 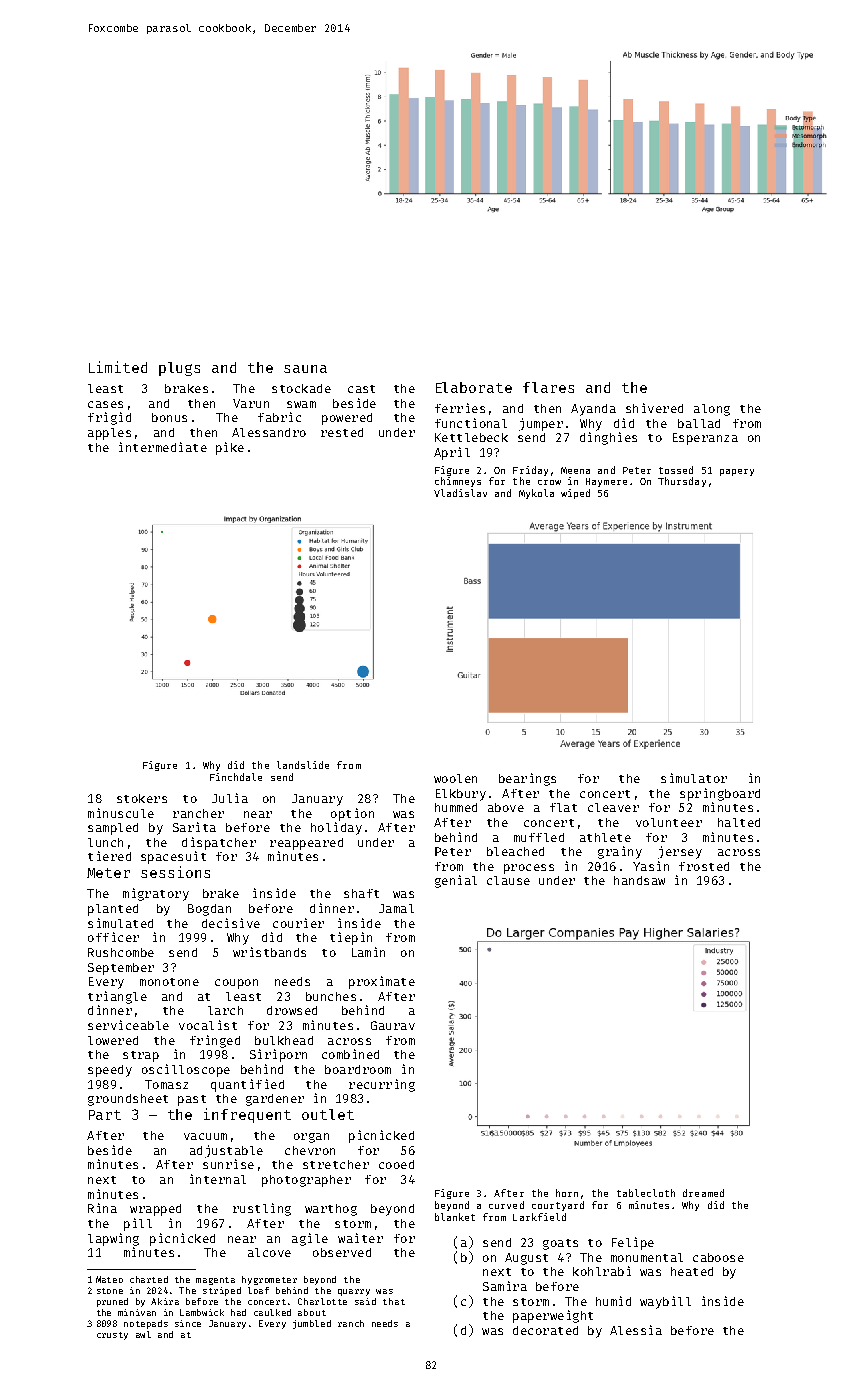 What do you see at coordinates (336, 828) in the screenshot?
I see `holiday` at bounding box center [336, 828].
